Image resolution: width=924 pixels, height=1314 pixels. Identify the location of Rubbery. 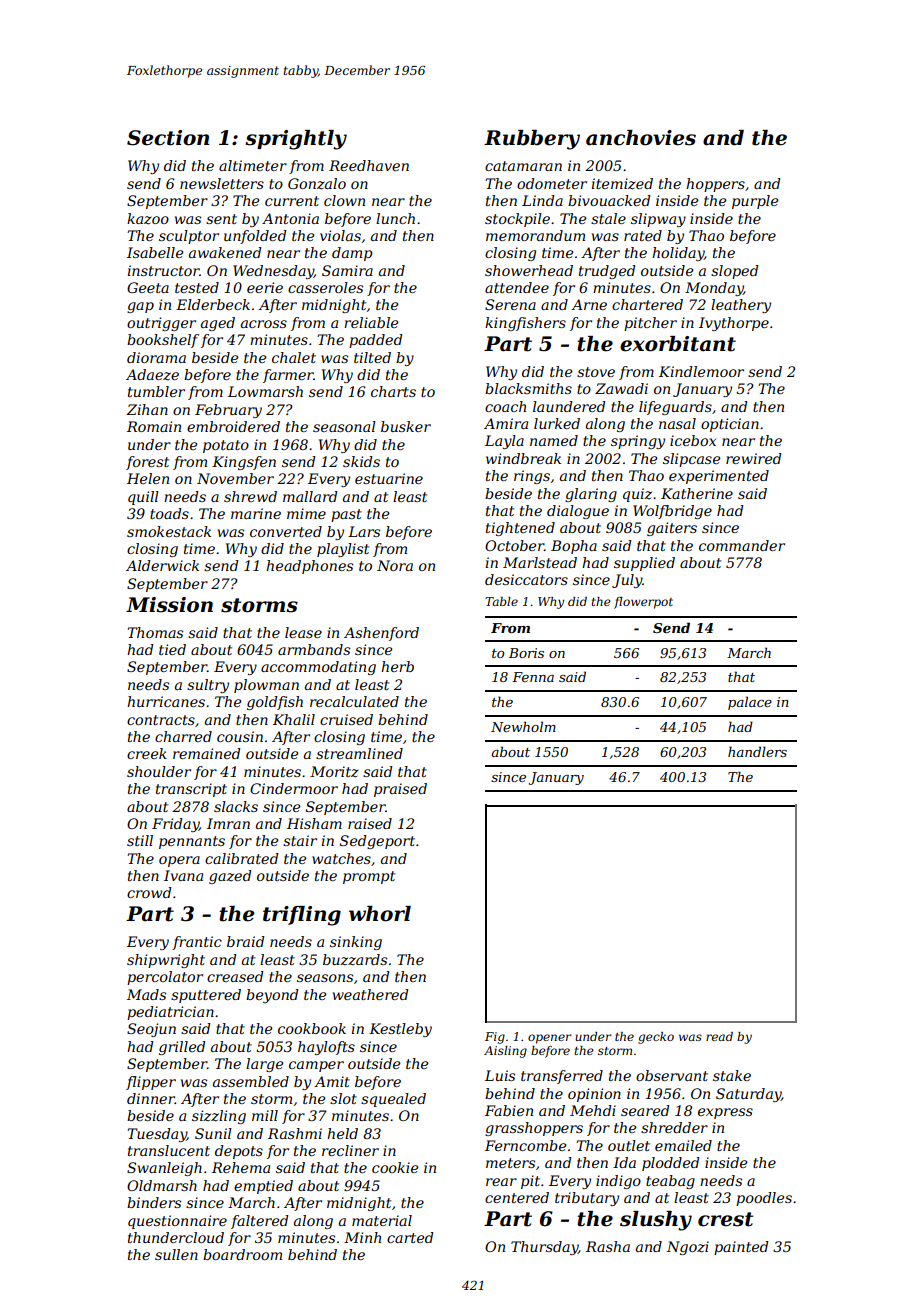
(532, 140).
